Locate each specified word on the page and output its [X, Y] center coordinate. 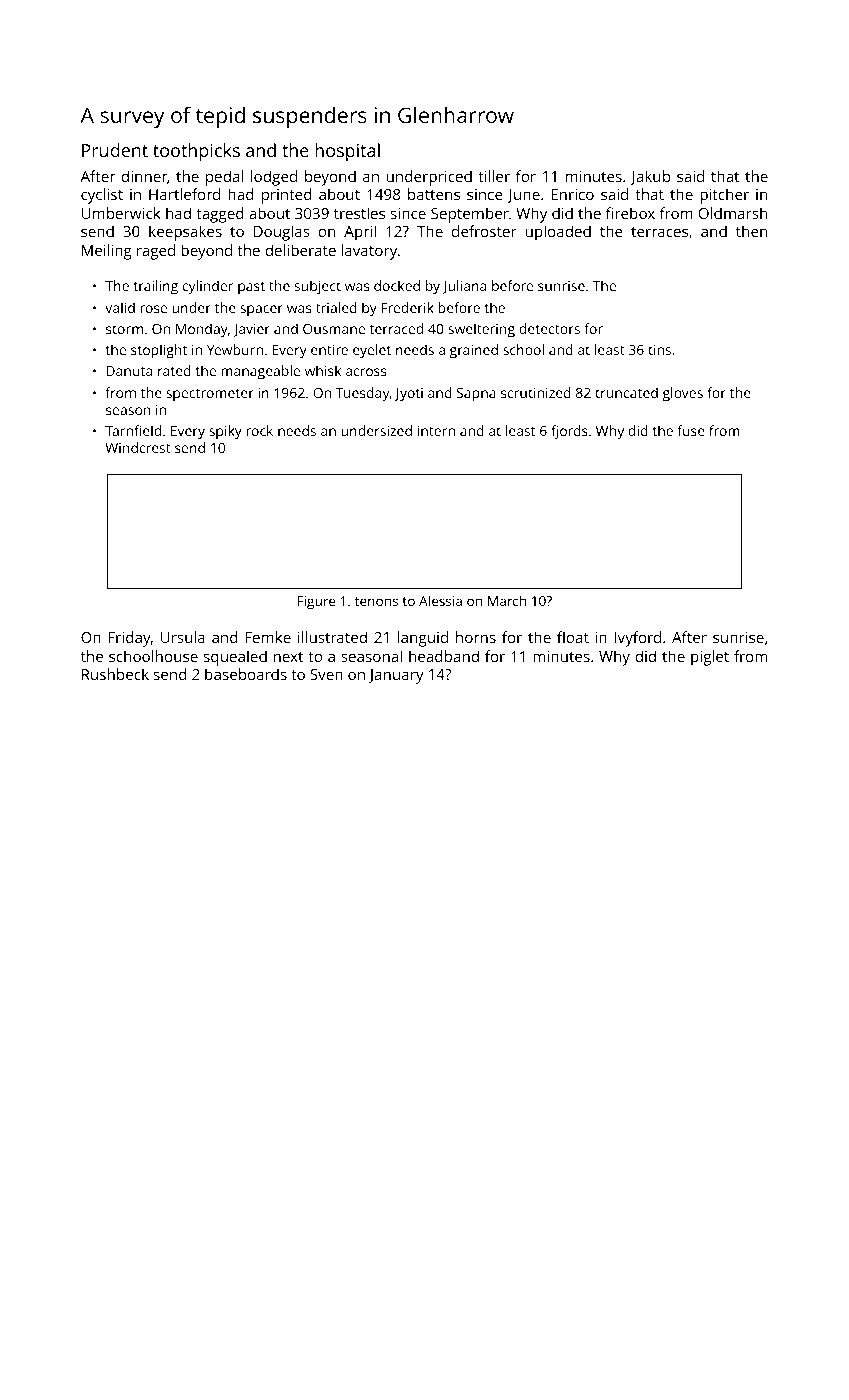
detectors [549, 328]
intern [436, 431]
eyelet [372, 351]
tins [659, 350]
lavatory [369, 252]
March [507, 600]
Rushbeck [115, 674]
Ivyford [637, 639]
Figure [316, 603]
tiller [494, 176]
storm [124, 329]
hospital [347, 152]
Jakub [650, 177]
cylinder [208, 287]
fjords [569, 432]
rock [259, 430]
